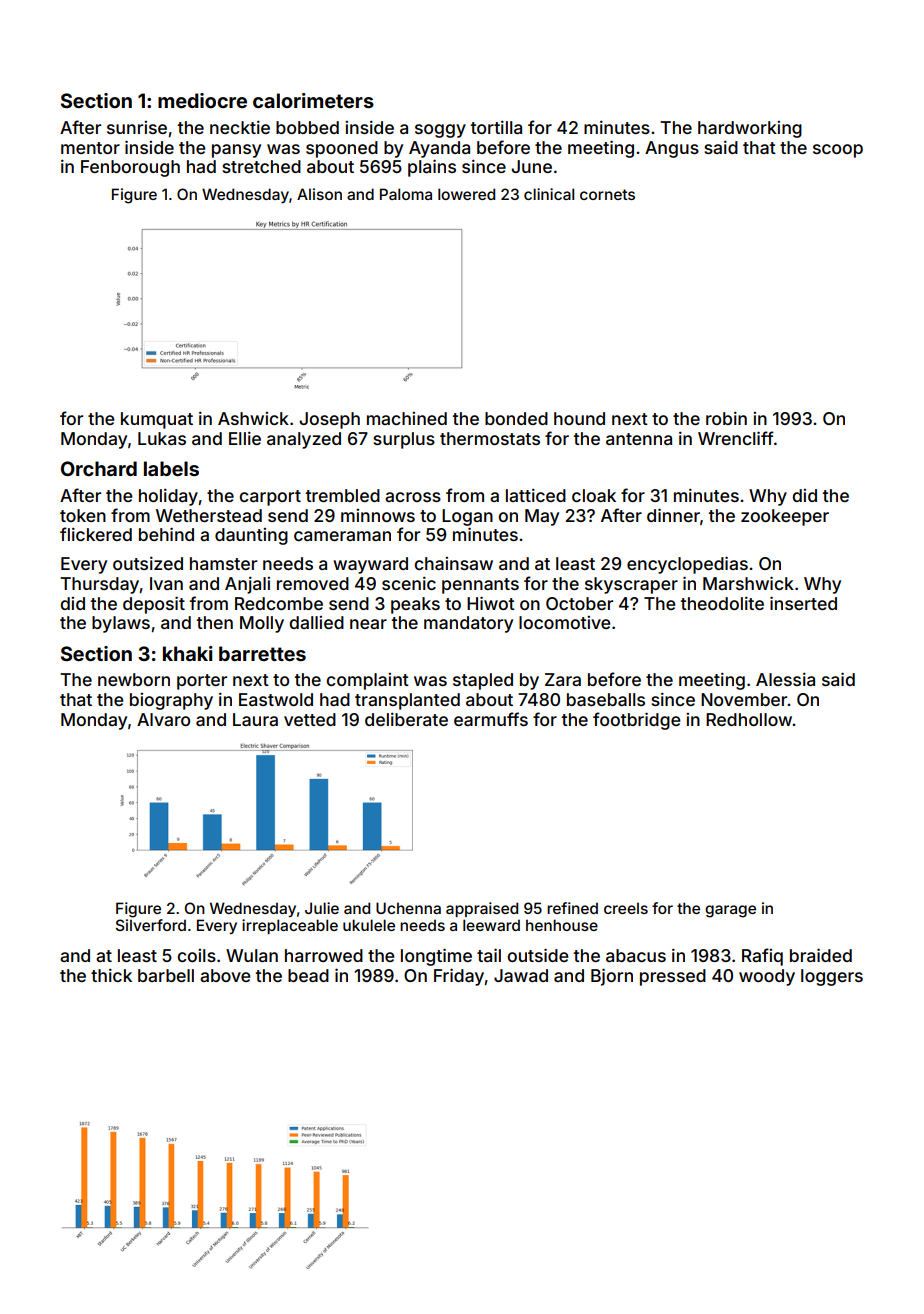  What do you see at coordinates (308, 975) in the screenshot?
I see `bead` at bounding box center [308, 975].
